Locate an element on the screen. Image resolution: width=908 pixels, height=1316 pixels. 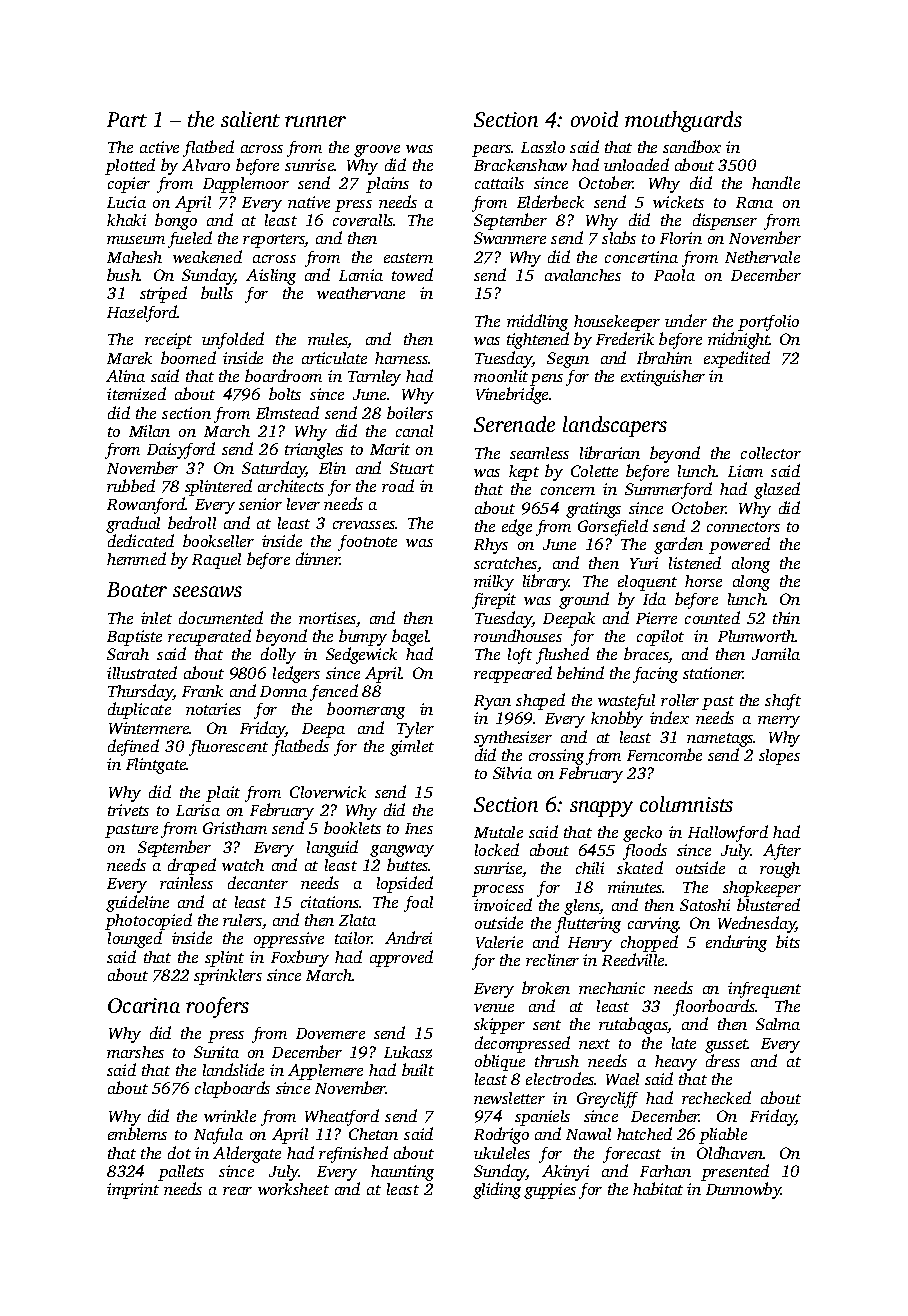
roofers is located at coordinates (217, 1007).
